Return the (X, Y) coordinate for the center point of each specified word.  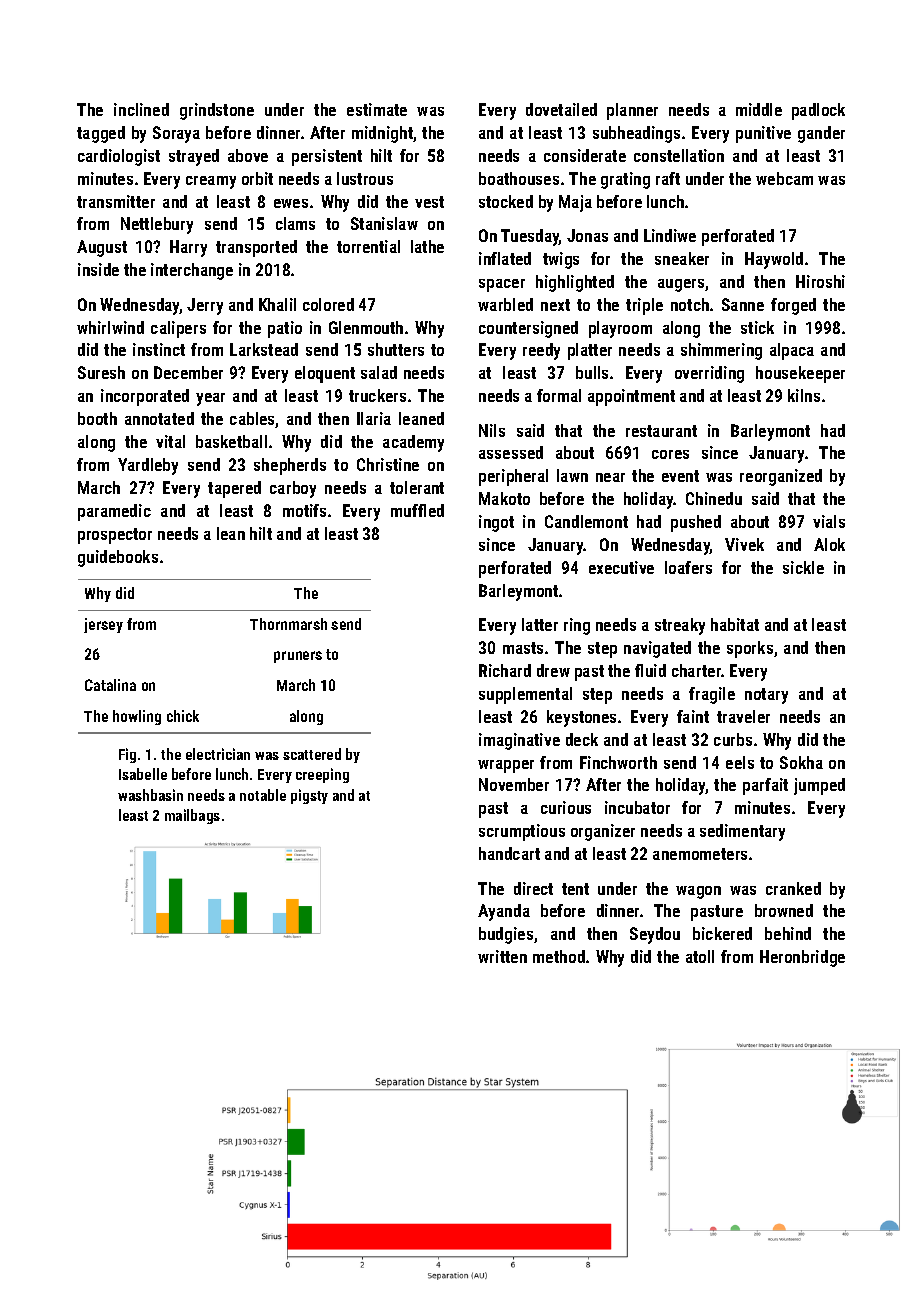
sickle (803, 567)
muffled (417, 510)
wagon (698, 892)
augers (681, 285)
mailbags (192, 816)
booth (97, 418)
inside (98, 269)
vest (429, 202)
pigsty (309, 796)
